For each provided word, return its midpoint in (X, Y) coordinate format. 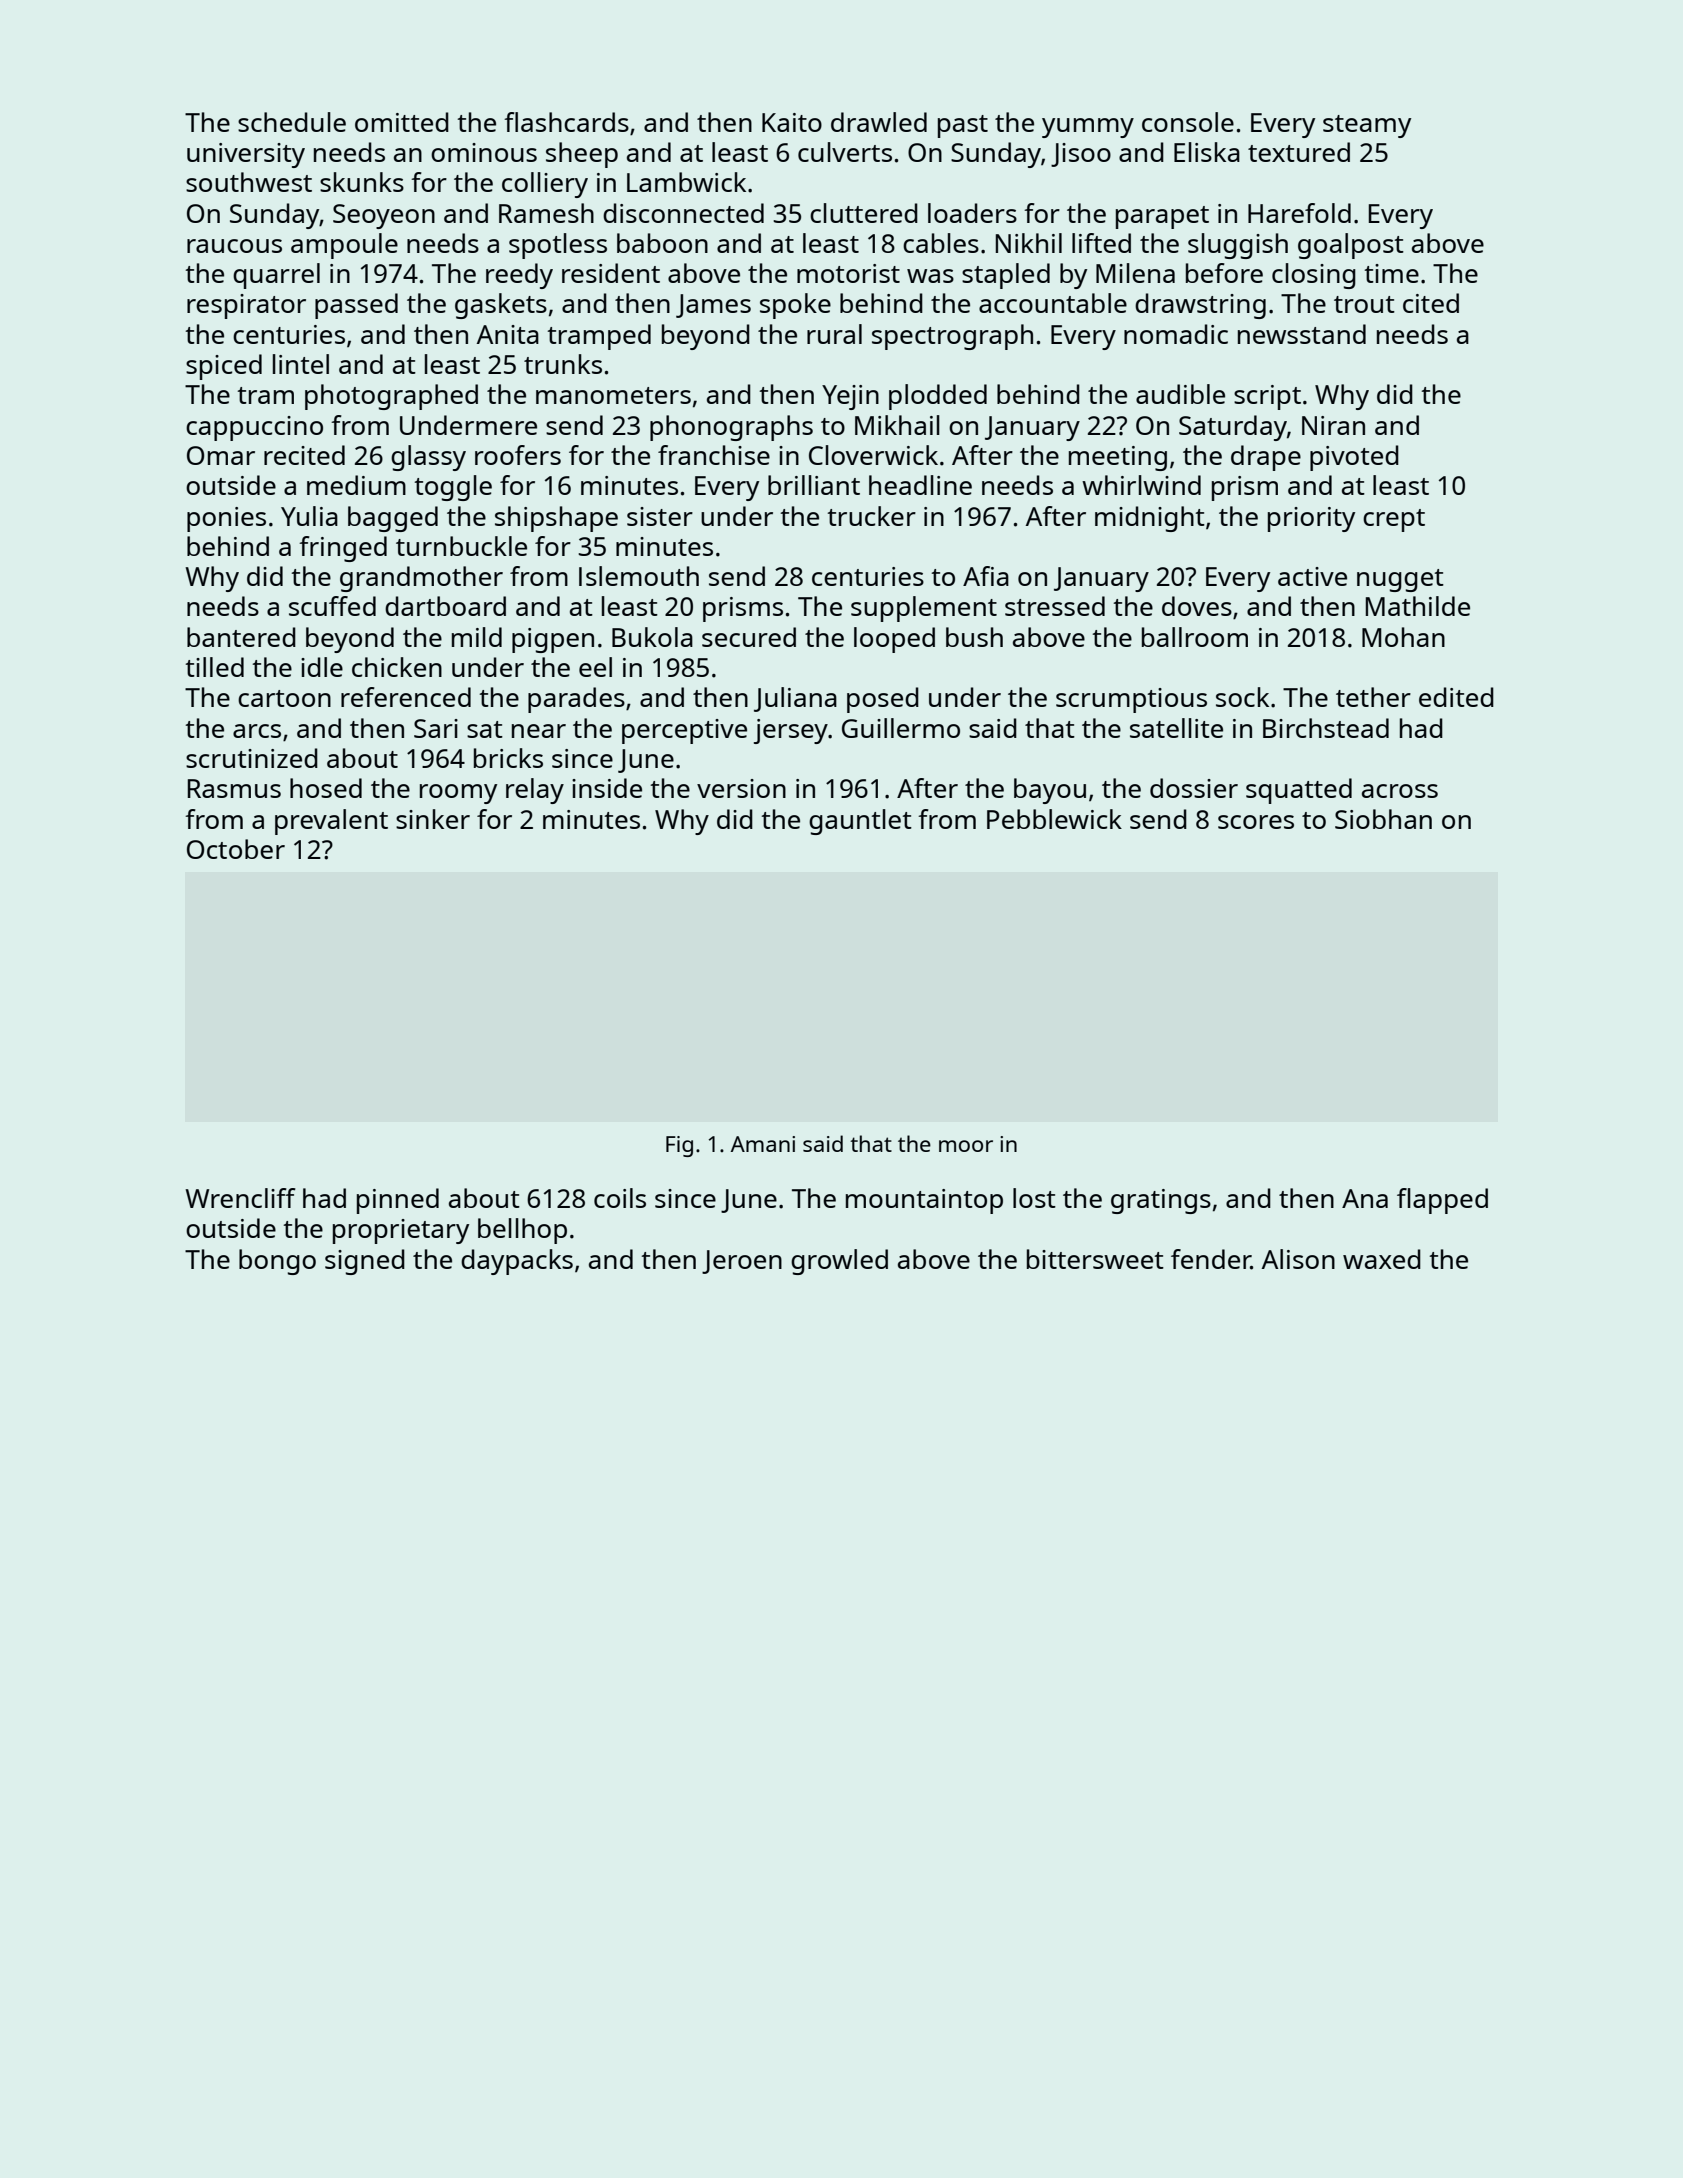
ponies (226, 519)
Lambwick (686, 182)
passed (356, 306)
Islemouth (639, 576)
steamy (1367, 126)
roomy (458, 794)
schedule (292, 122)
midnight (1150, 519)
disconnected (683, 213)
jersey (791, 731)
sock (1242, 697)
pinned (398, 1201)
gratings (1161, 1201)
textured (1299, 152)
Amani (763, 1144)
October (236, 849)
